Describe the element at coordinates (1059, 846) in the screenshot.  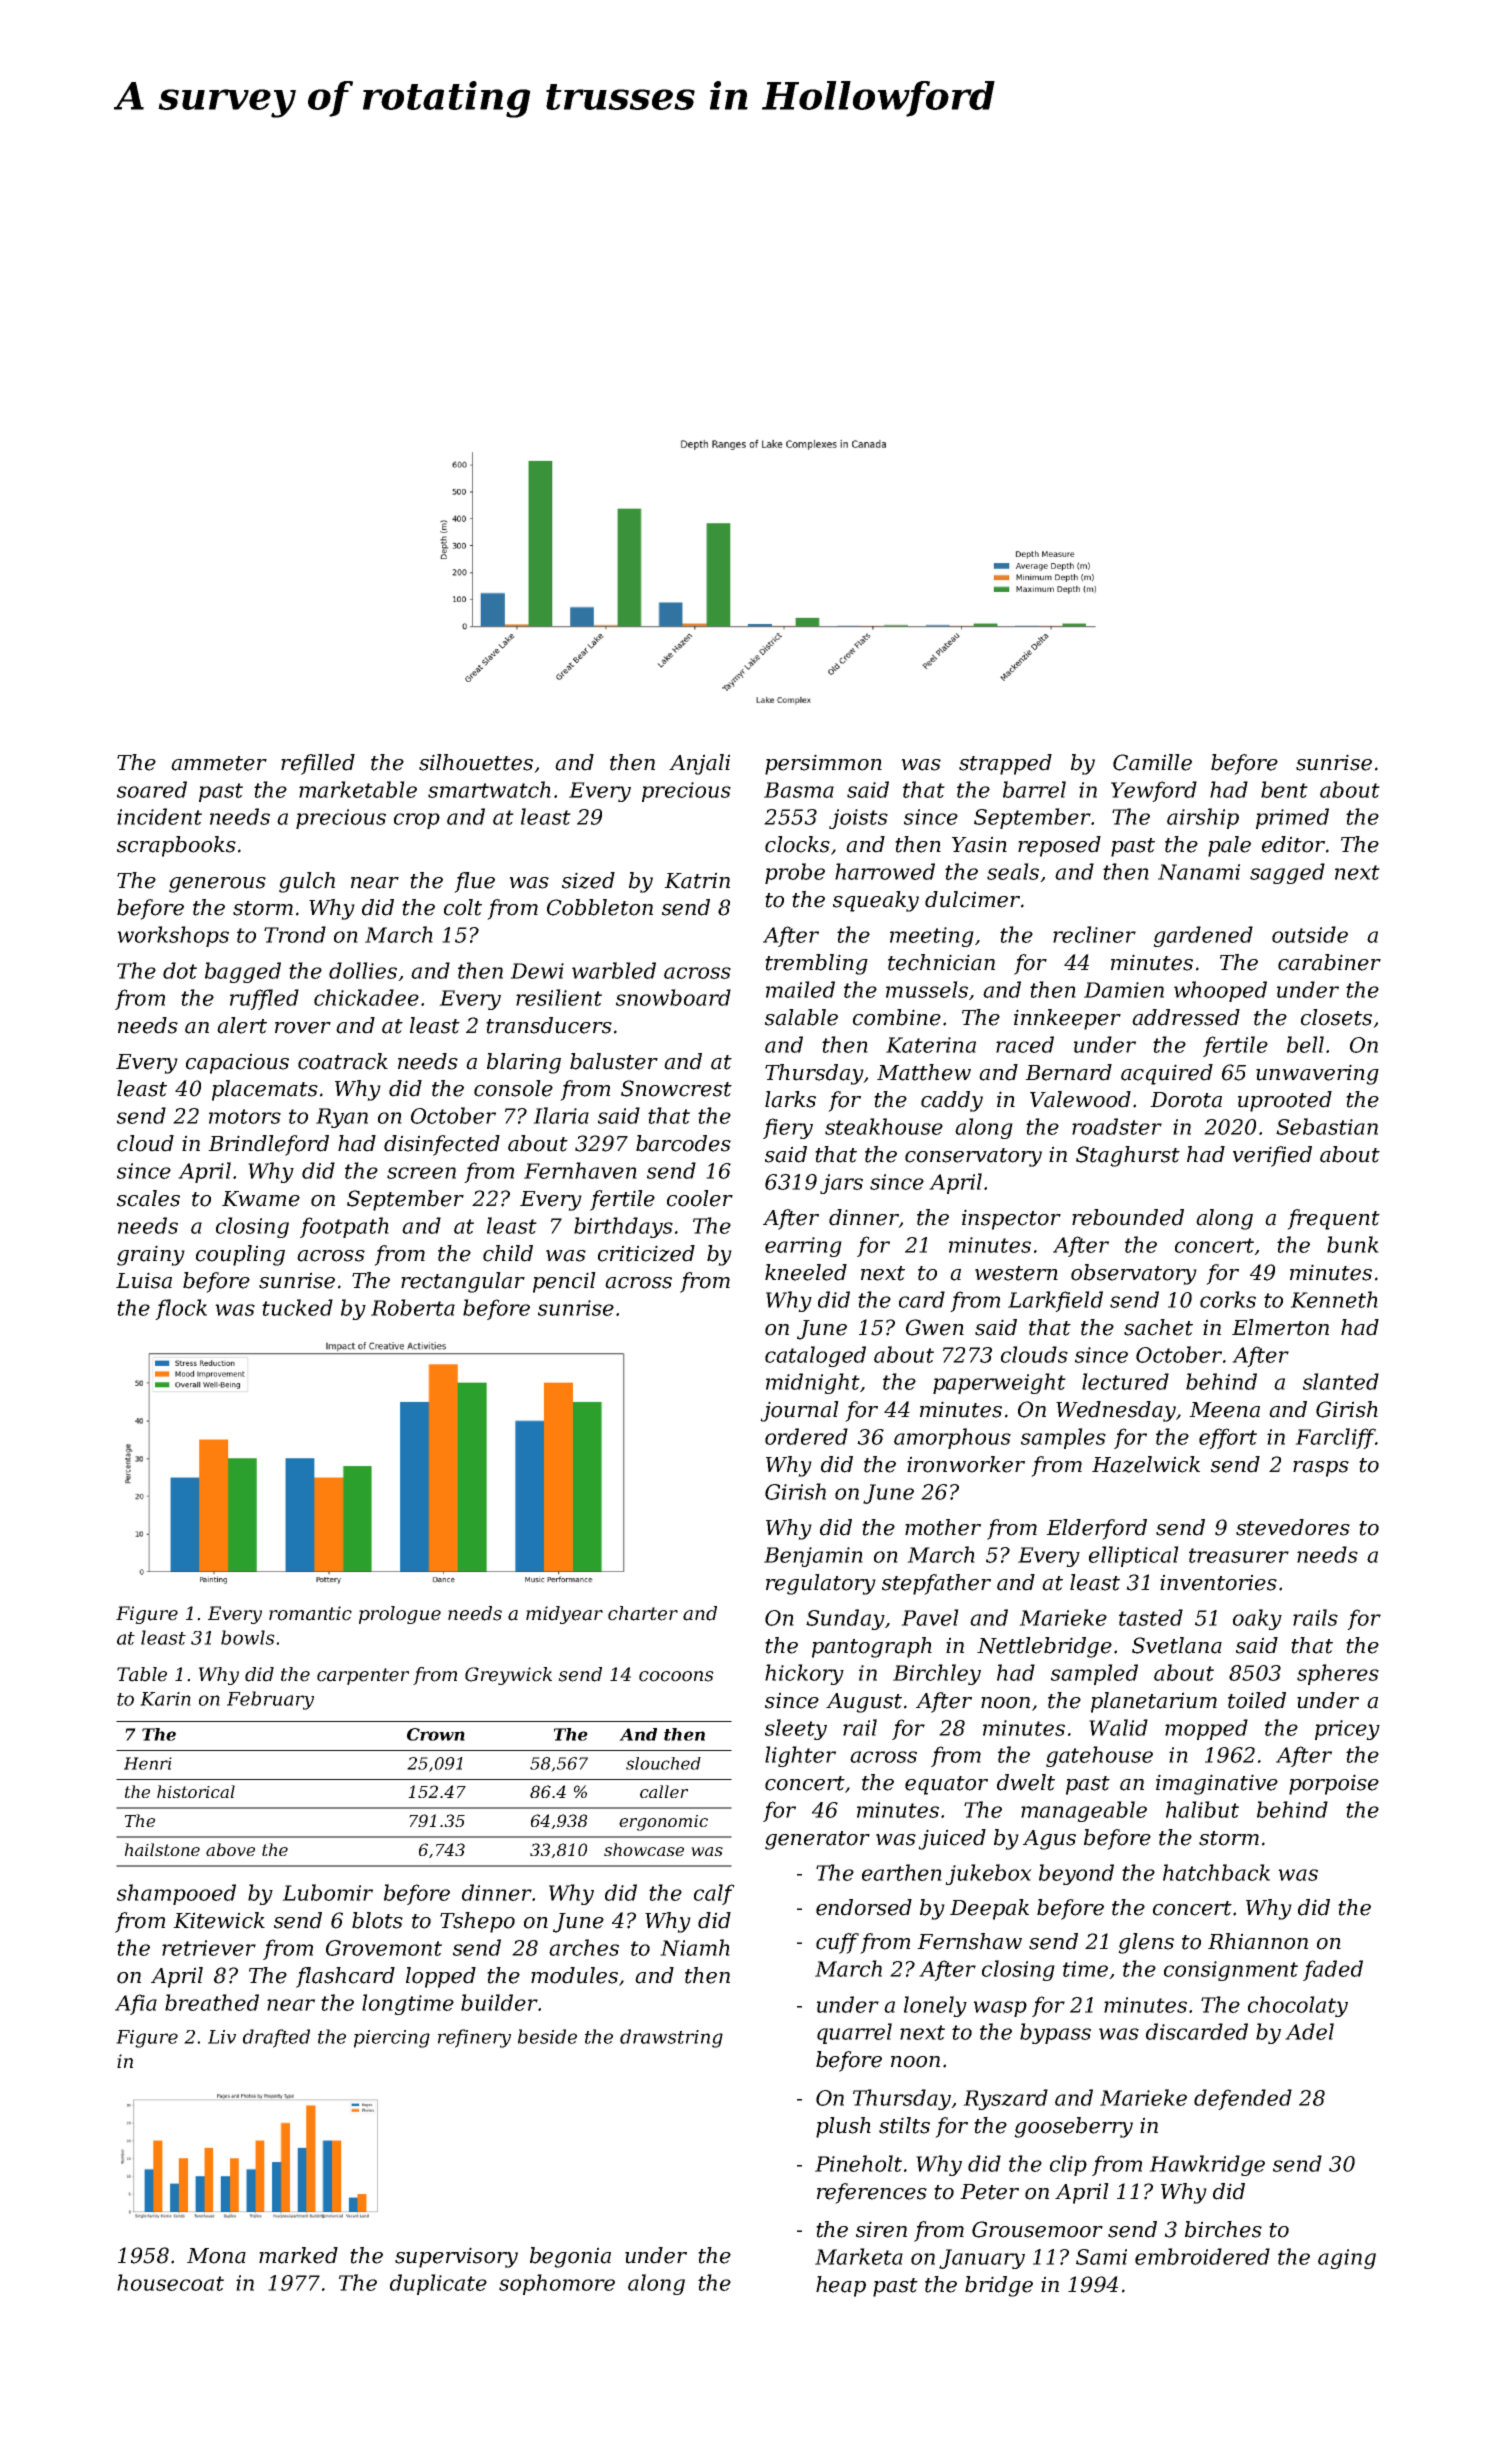
I see `reposed` at that location.
